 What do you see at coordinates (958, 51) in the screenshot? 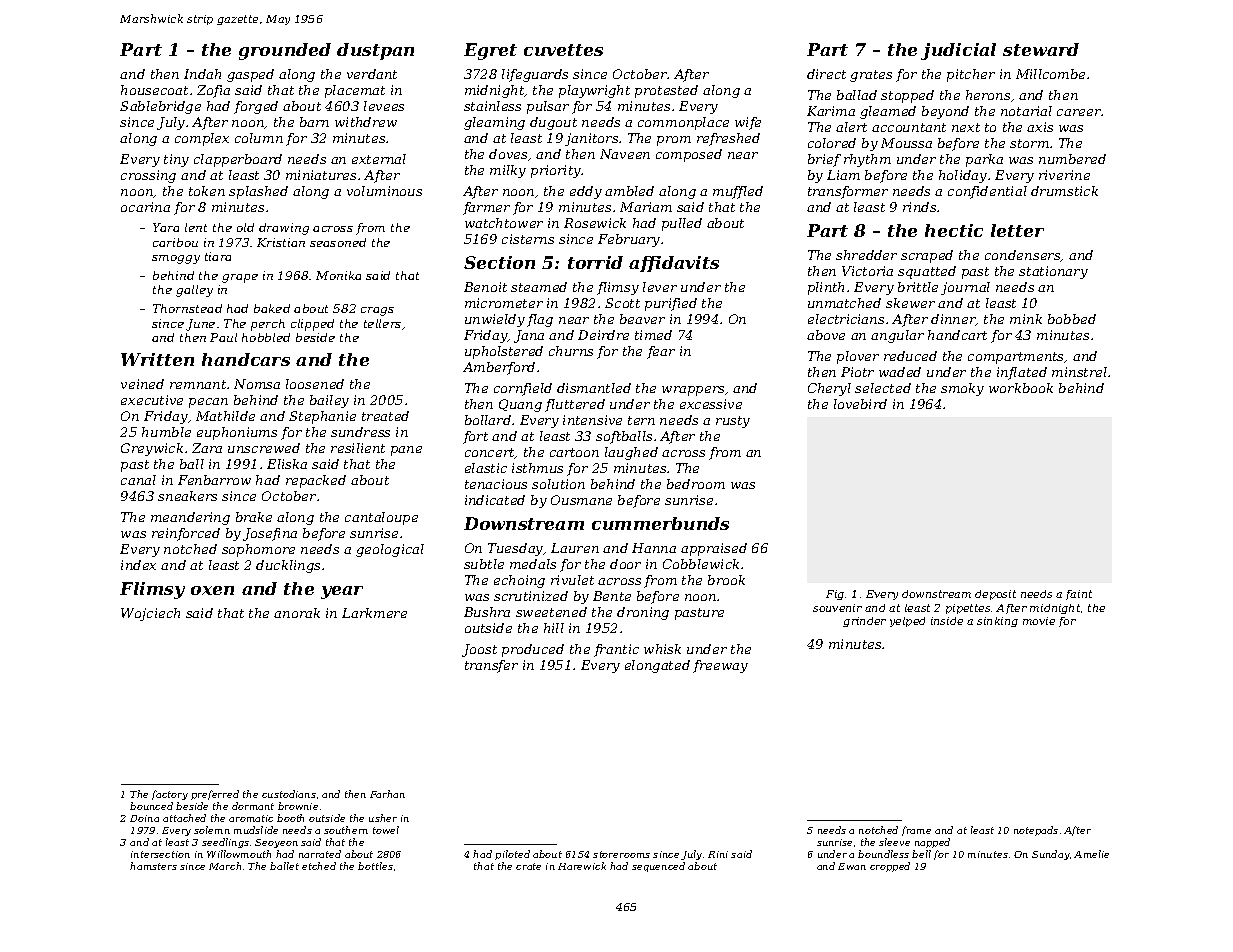
I see `judicial` at bounding box center [958, 51].
